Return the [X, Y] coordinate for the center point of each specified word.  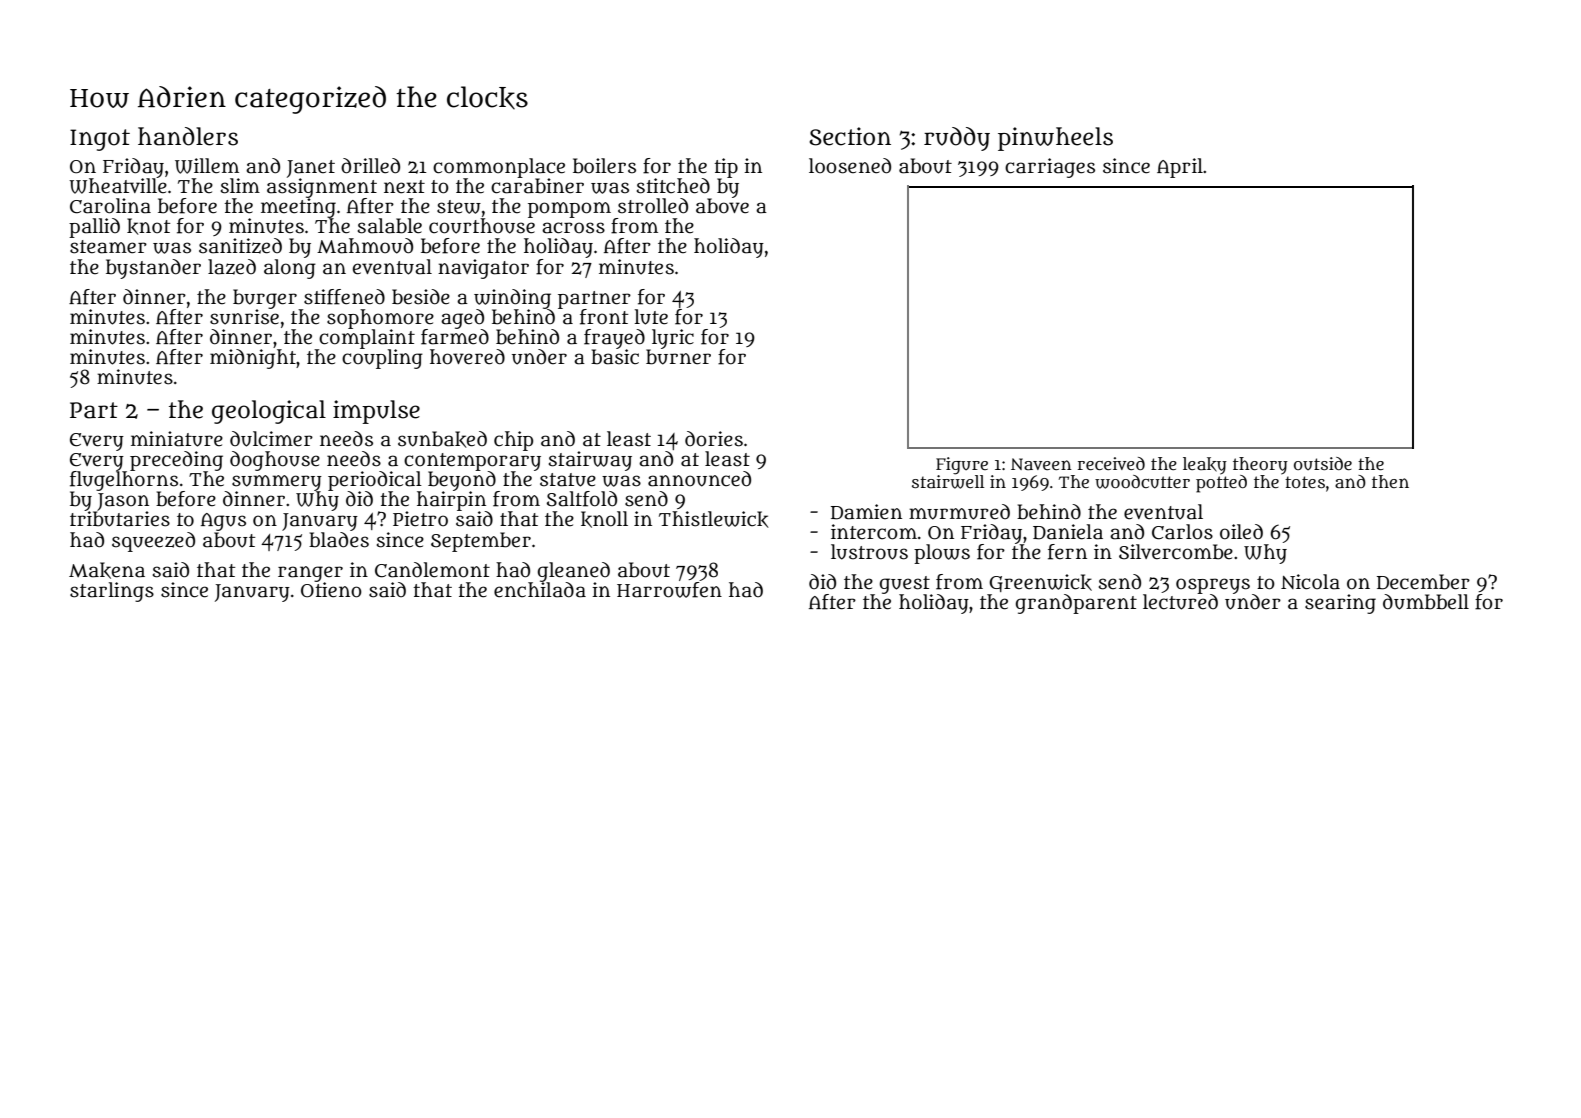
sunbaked [442, 439]
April [1180, 168]
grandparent [1076, 604]
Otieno [331, 590]
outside [1323, 463]
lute [651, 317]
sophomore [380, 319]
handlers [188, 136]
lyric [673, 339]
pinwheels [1055, 139]
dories [714, 439]
